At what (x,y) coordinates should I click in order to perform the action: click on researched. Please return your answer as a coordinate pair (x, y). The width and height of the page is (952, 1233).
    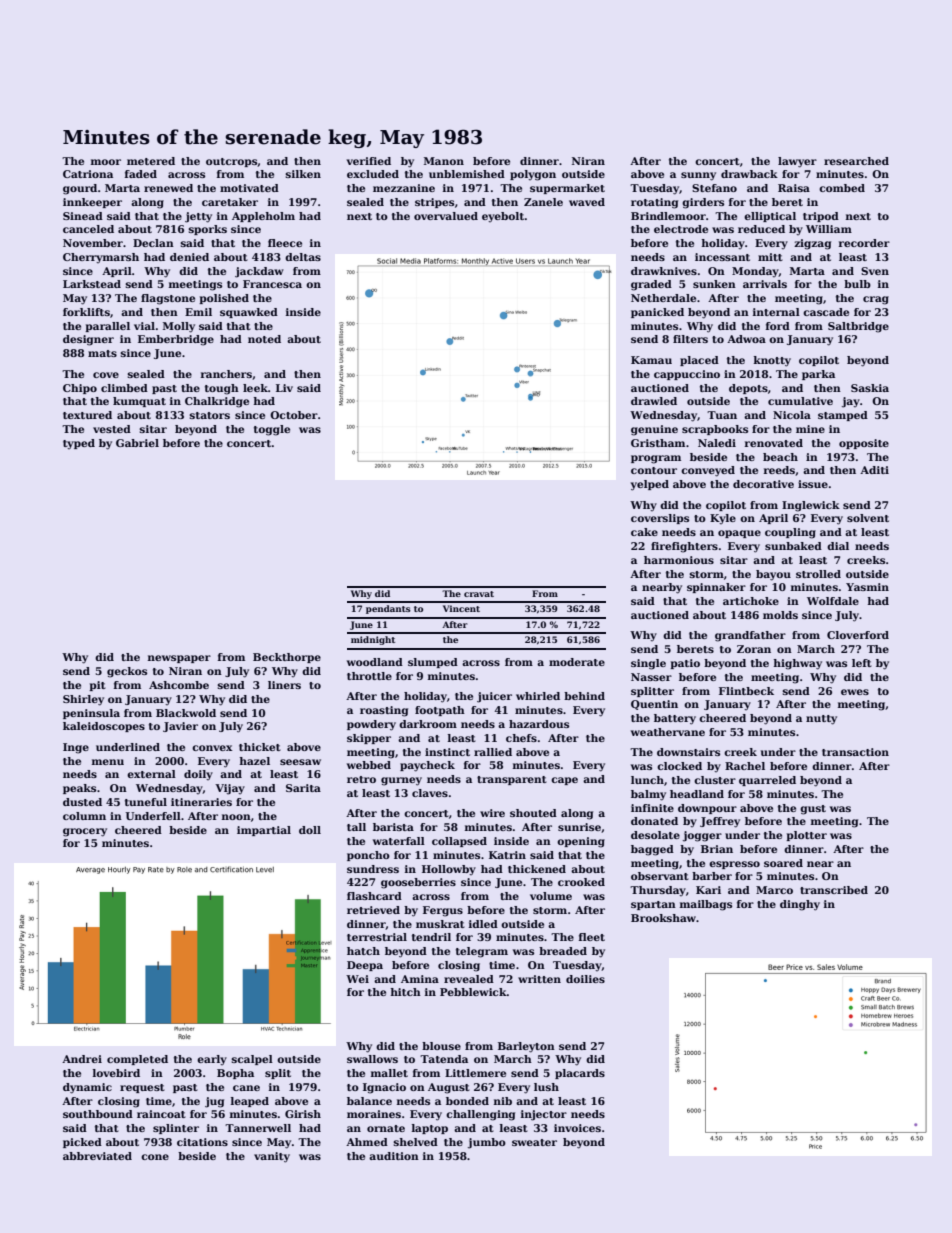
    Looking at the image, I should click on (856, 161).
